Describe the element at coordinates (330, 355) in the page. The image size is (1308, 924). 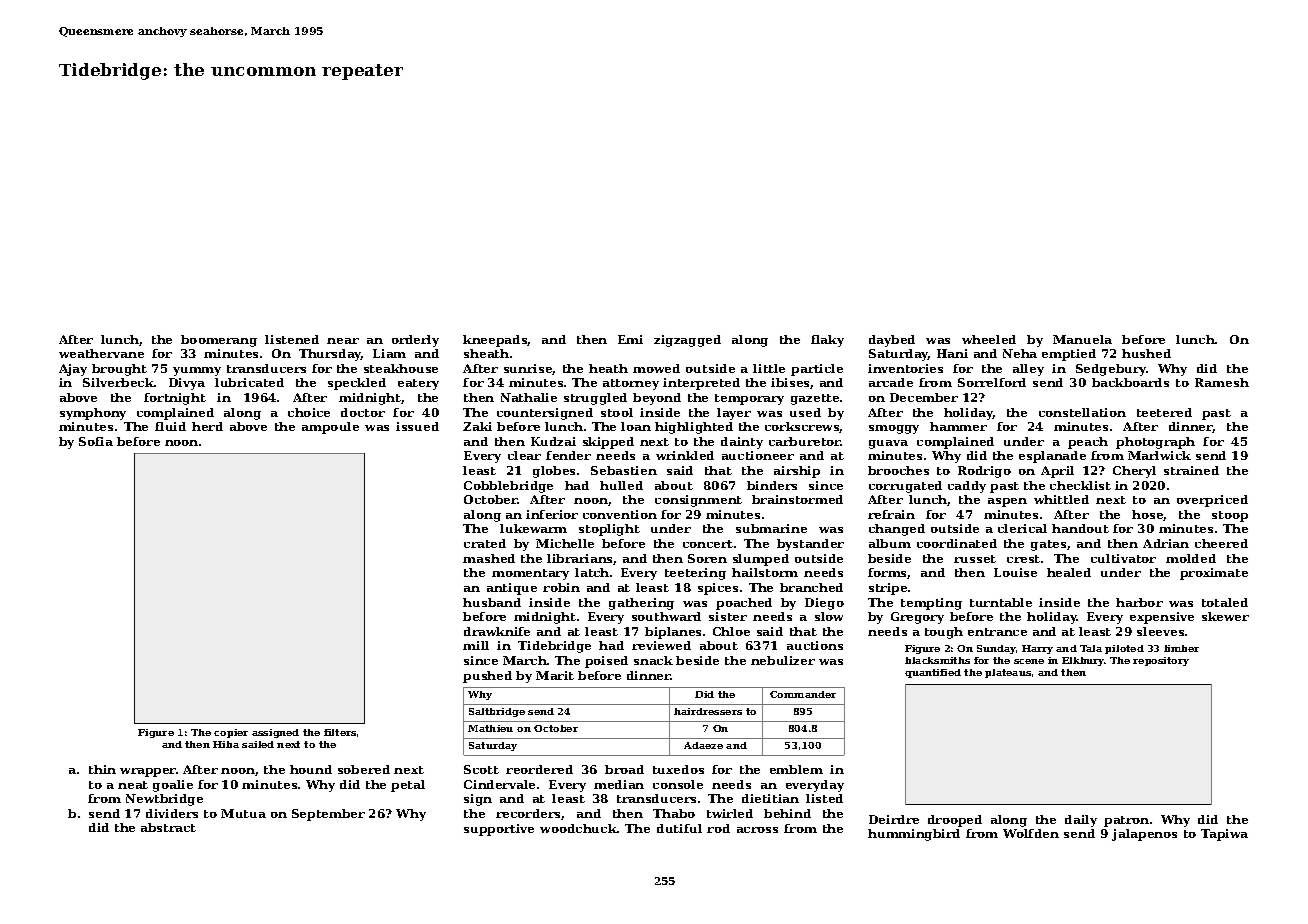
I see `Thursday` at that location.
